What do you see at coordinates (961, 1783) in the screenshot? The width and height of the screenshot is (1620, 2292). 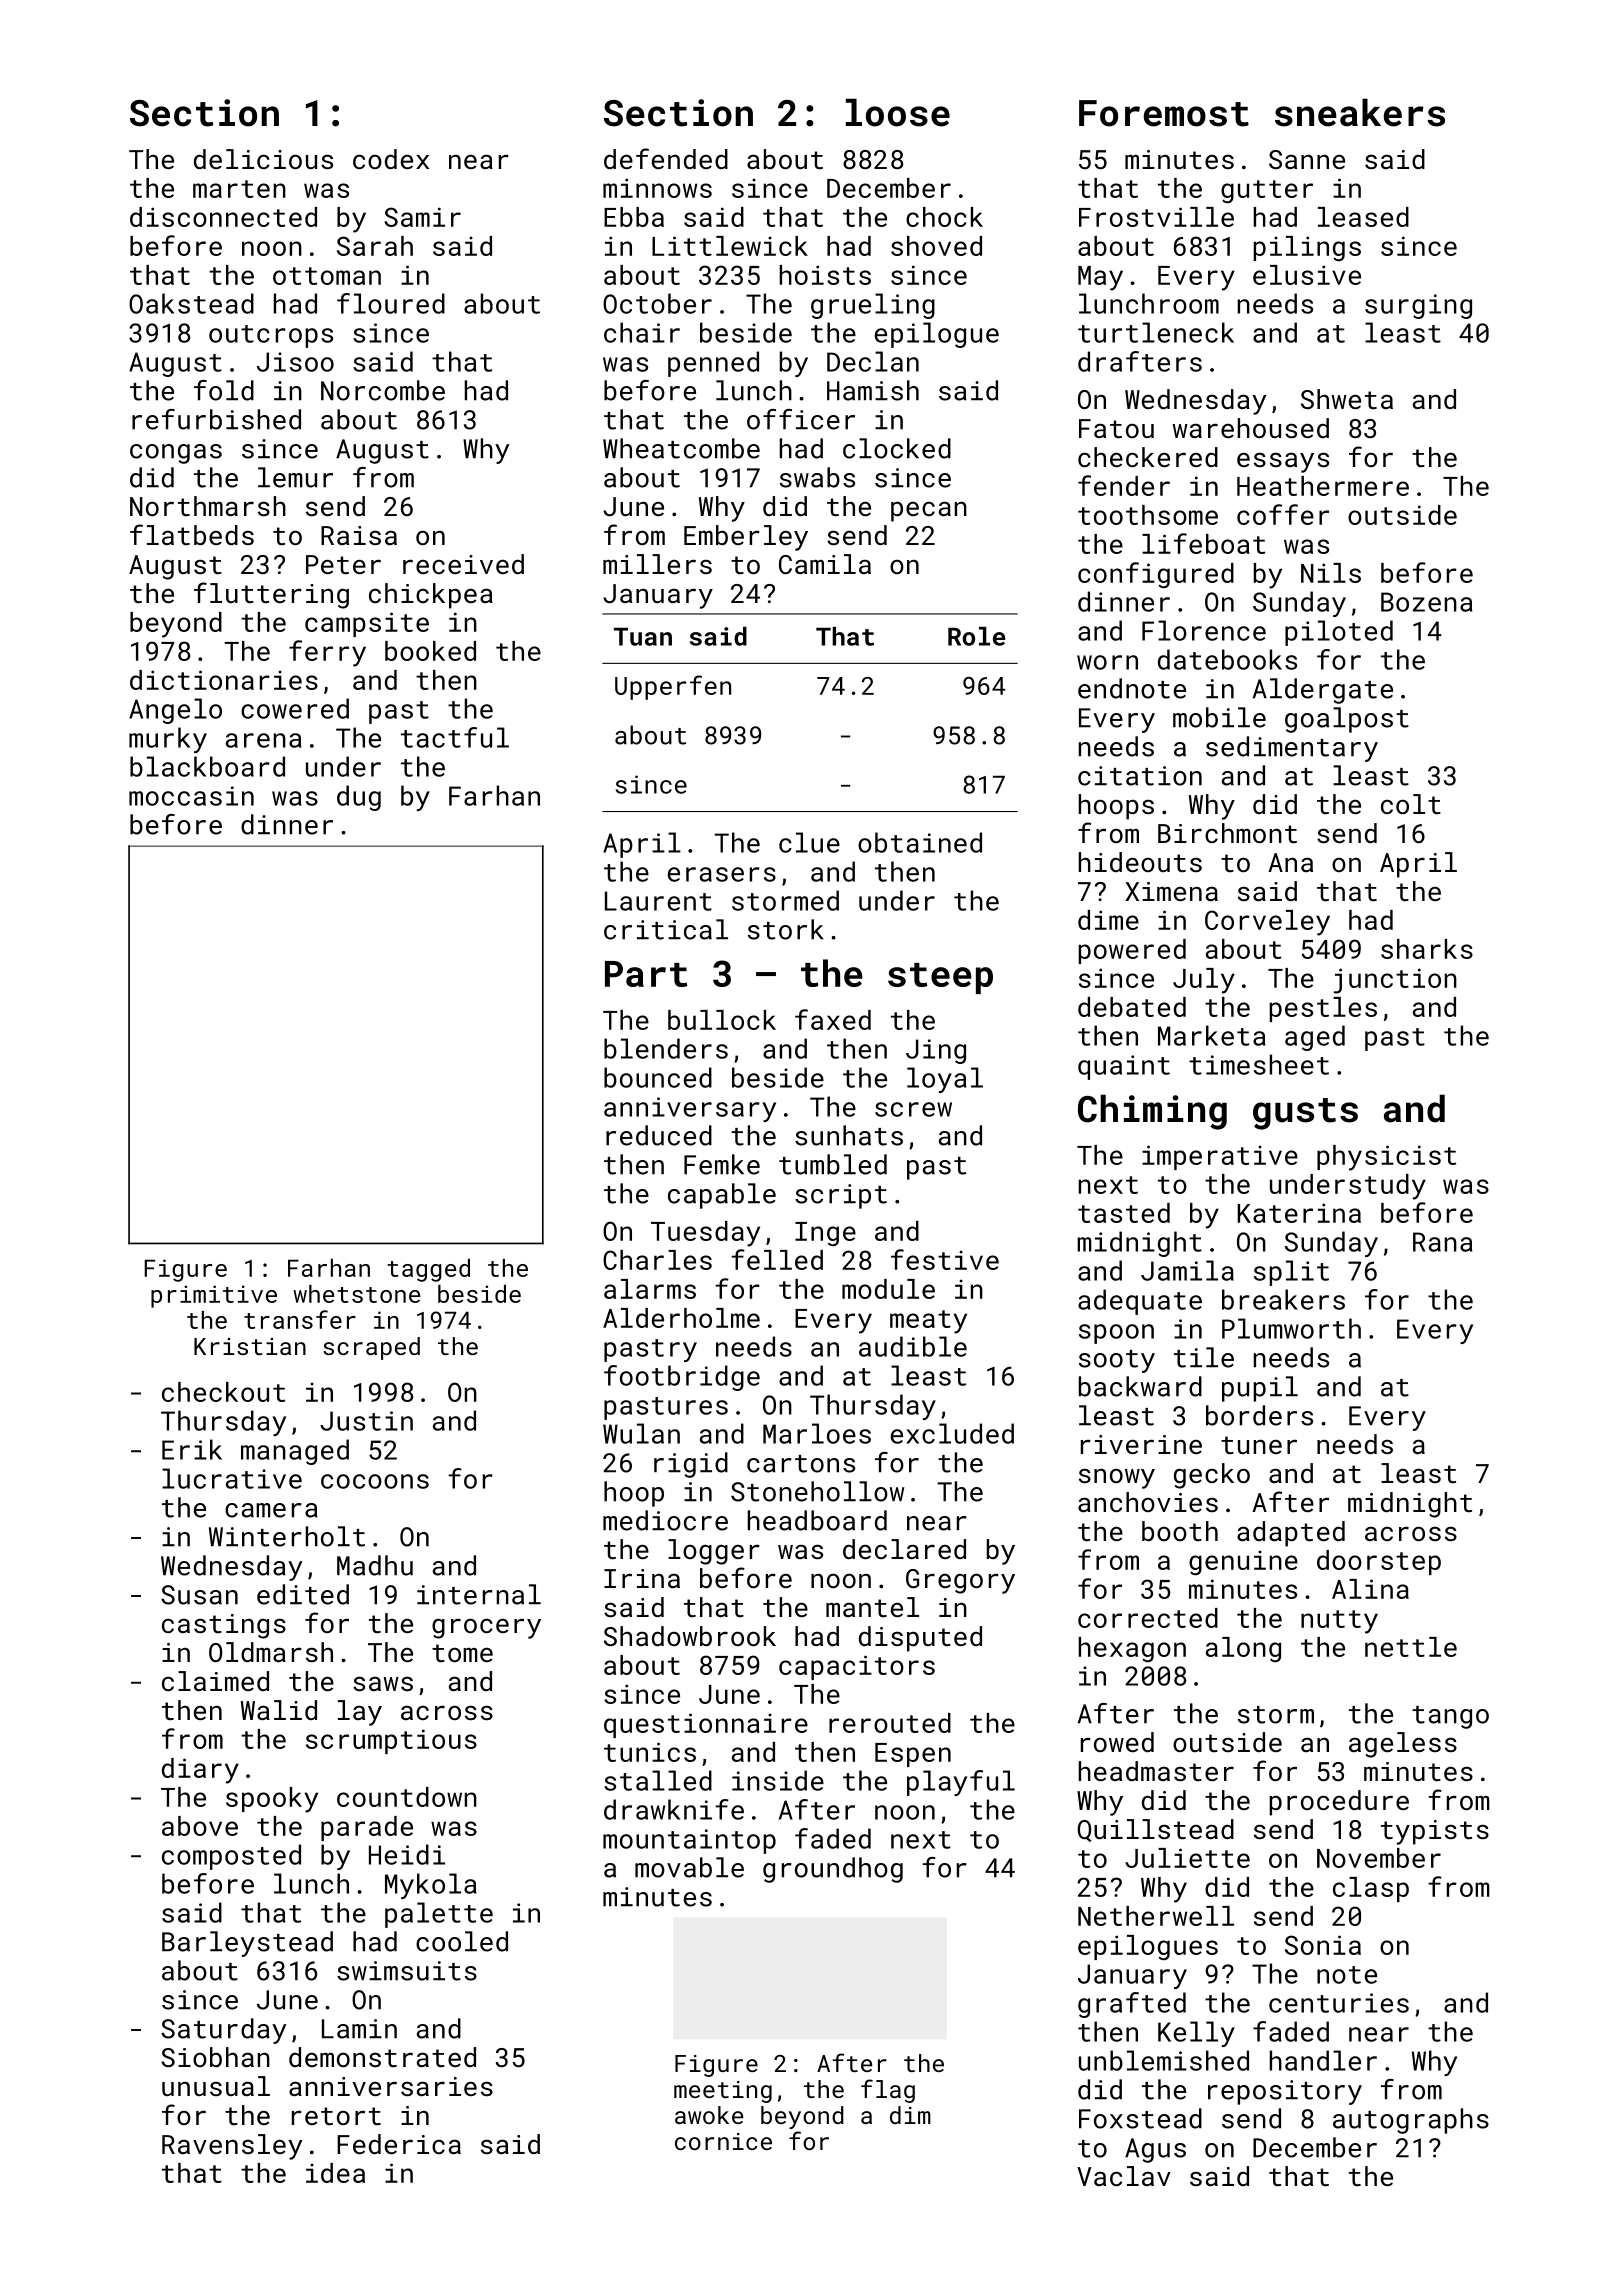 I see `playful` at bounding box center [961, 1783].
